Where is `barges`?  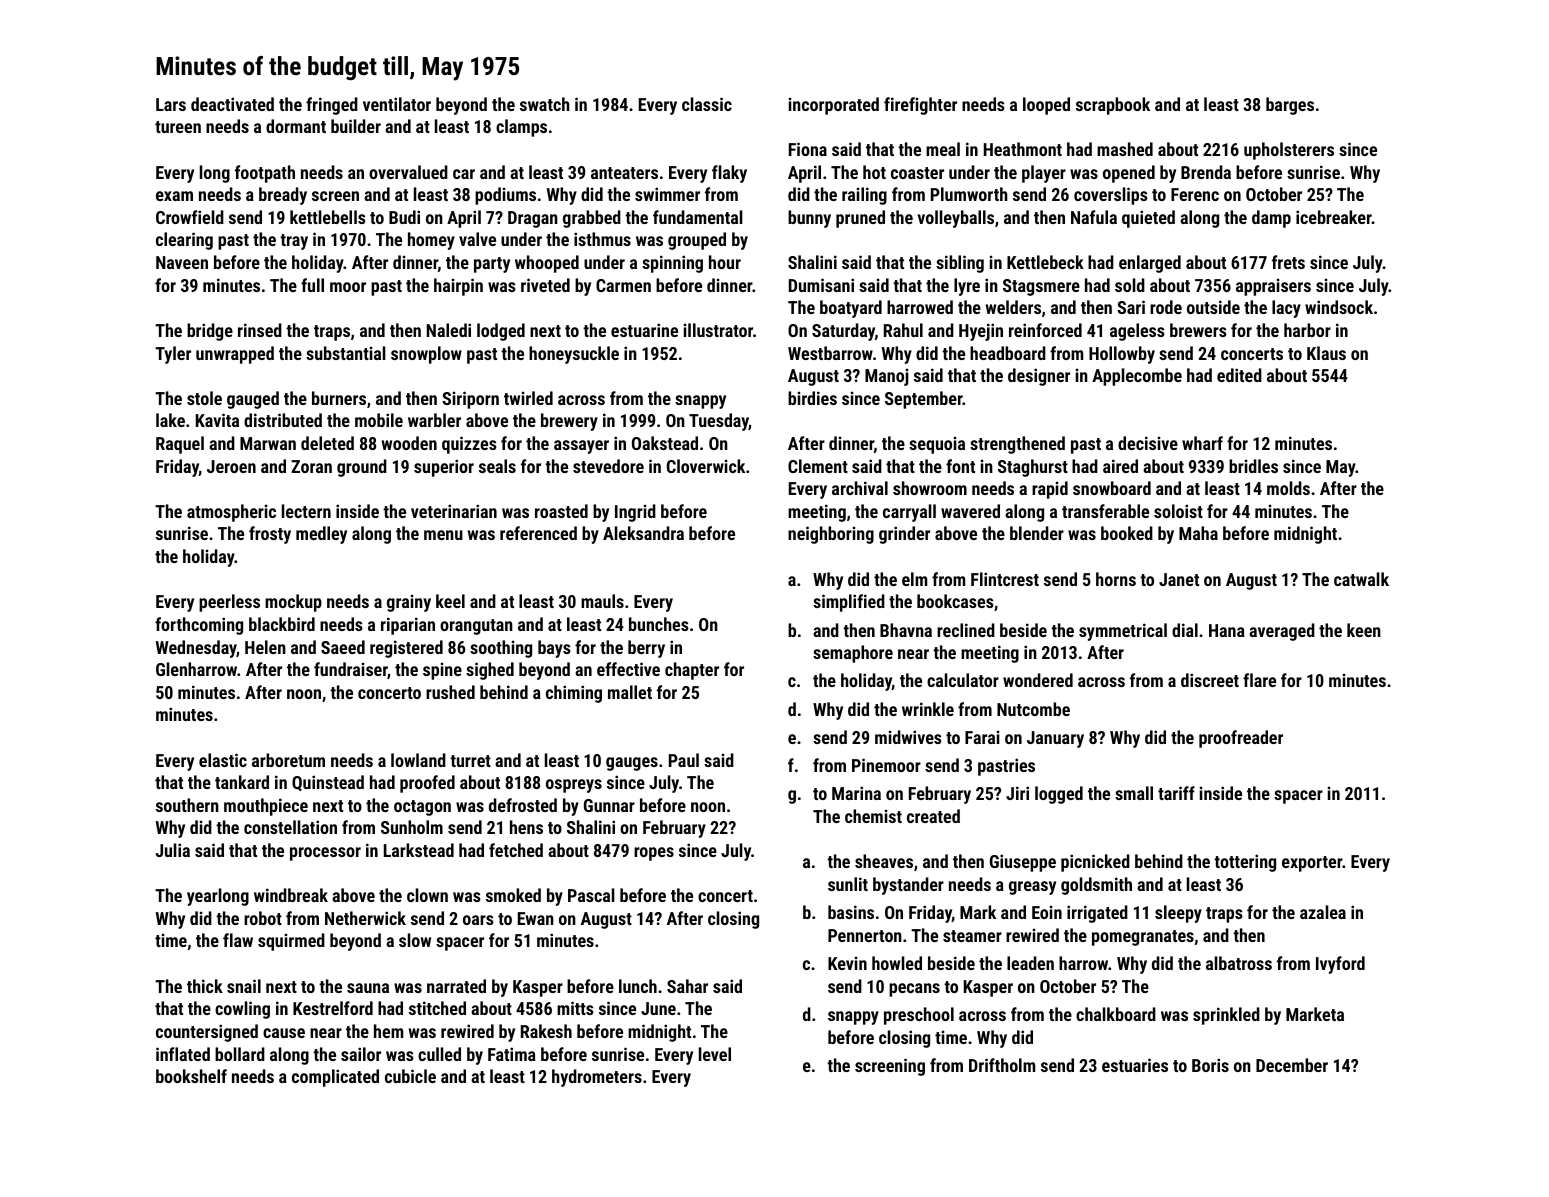
barges is located at coordinates (1290, 106).
